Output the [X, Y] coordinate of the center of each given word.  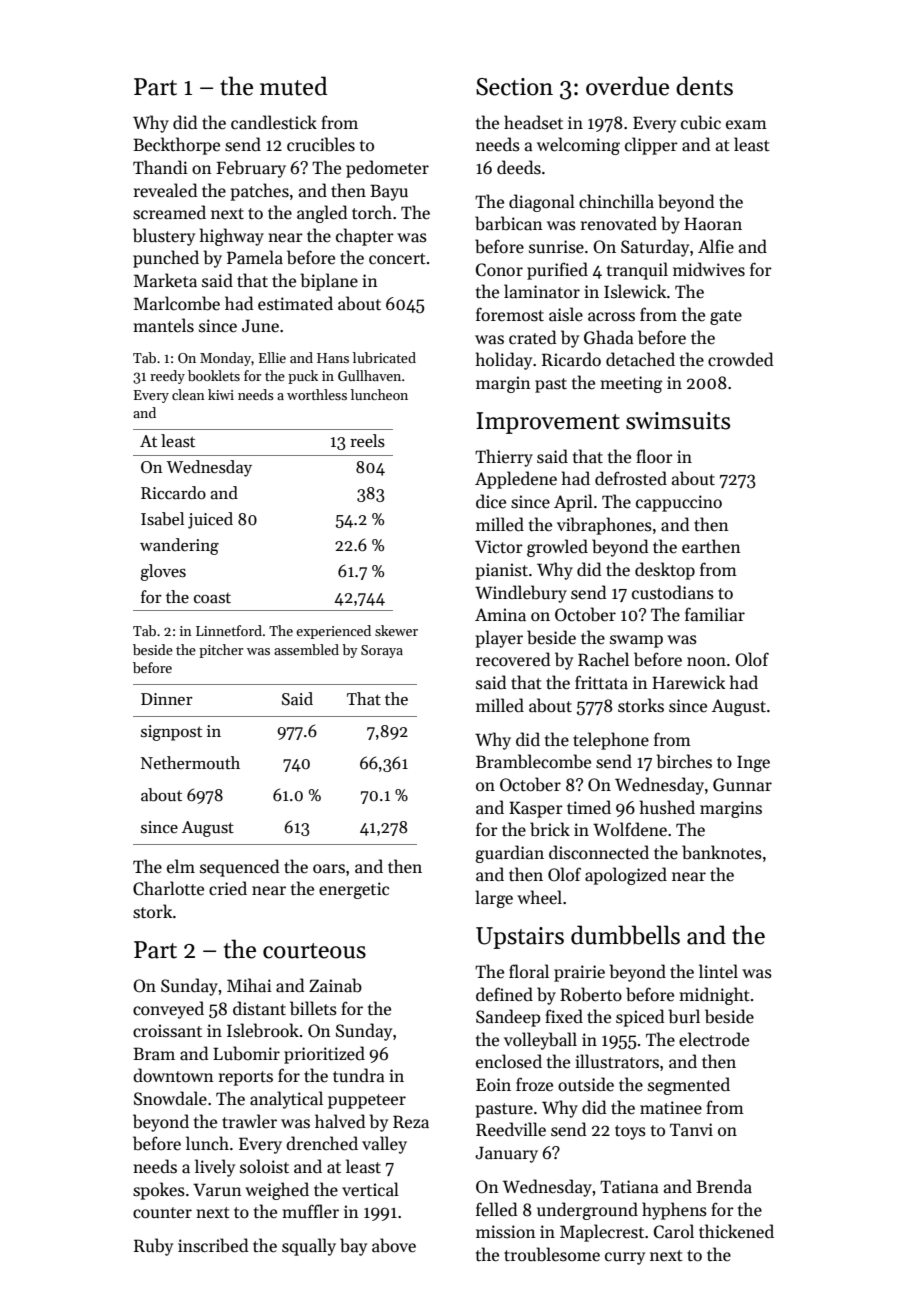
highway [232, 237]
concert [397, 259]
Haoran [713, 224]
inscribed [213, 1245]
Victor [499, 547]
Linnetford [229, 630]
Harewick [688, 682]
